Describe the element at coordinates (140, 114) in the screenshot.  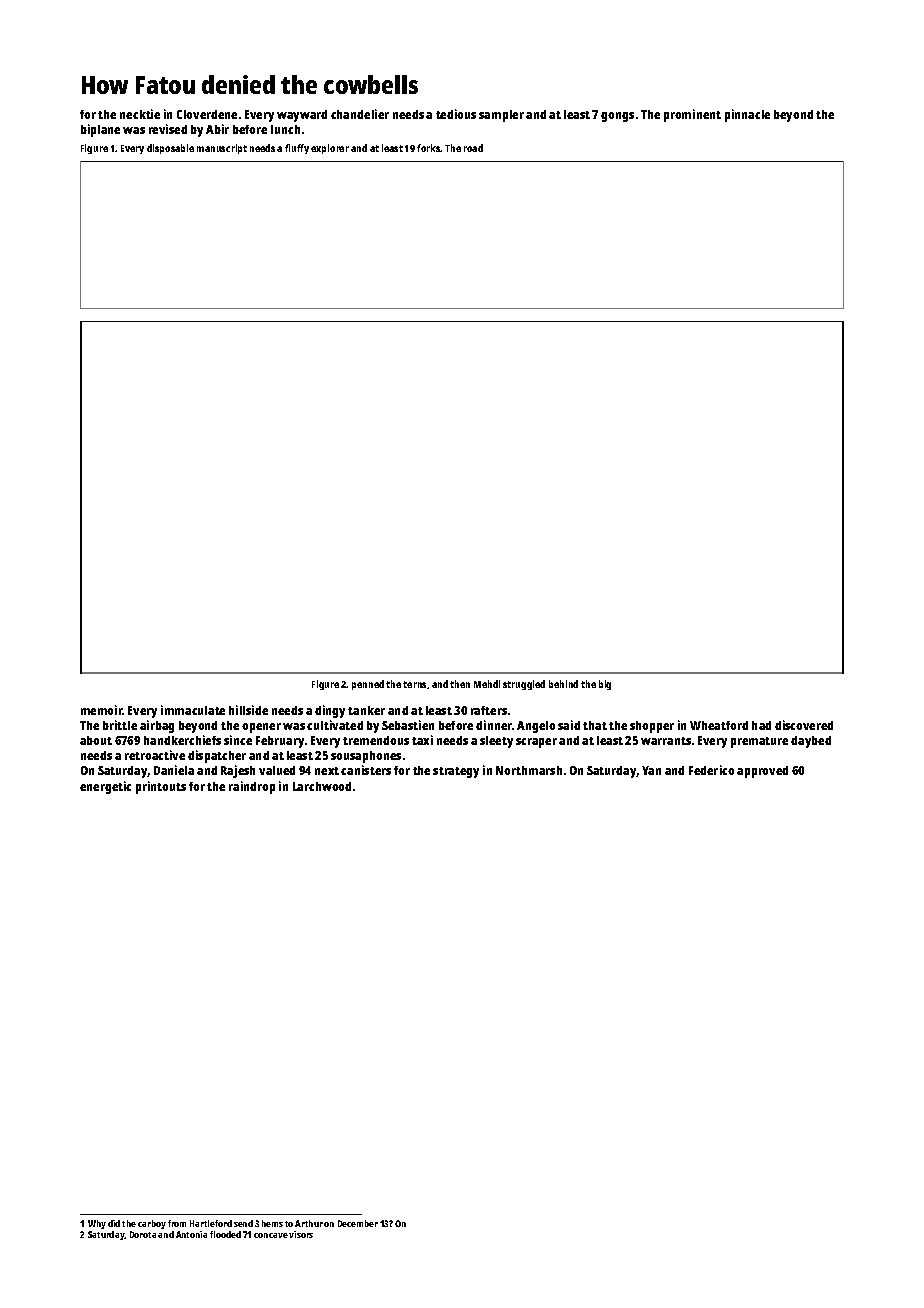
I see `necktie` at that location.
